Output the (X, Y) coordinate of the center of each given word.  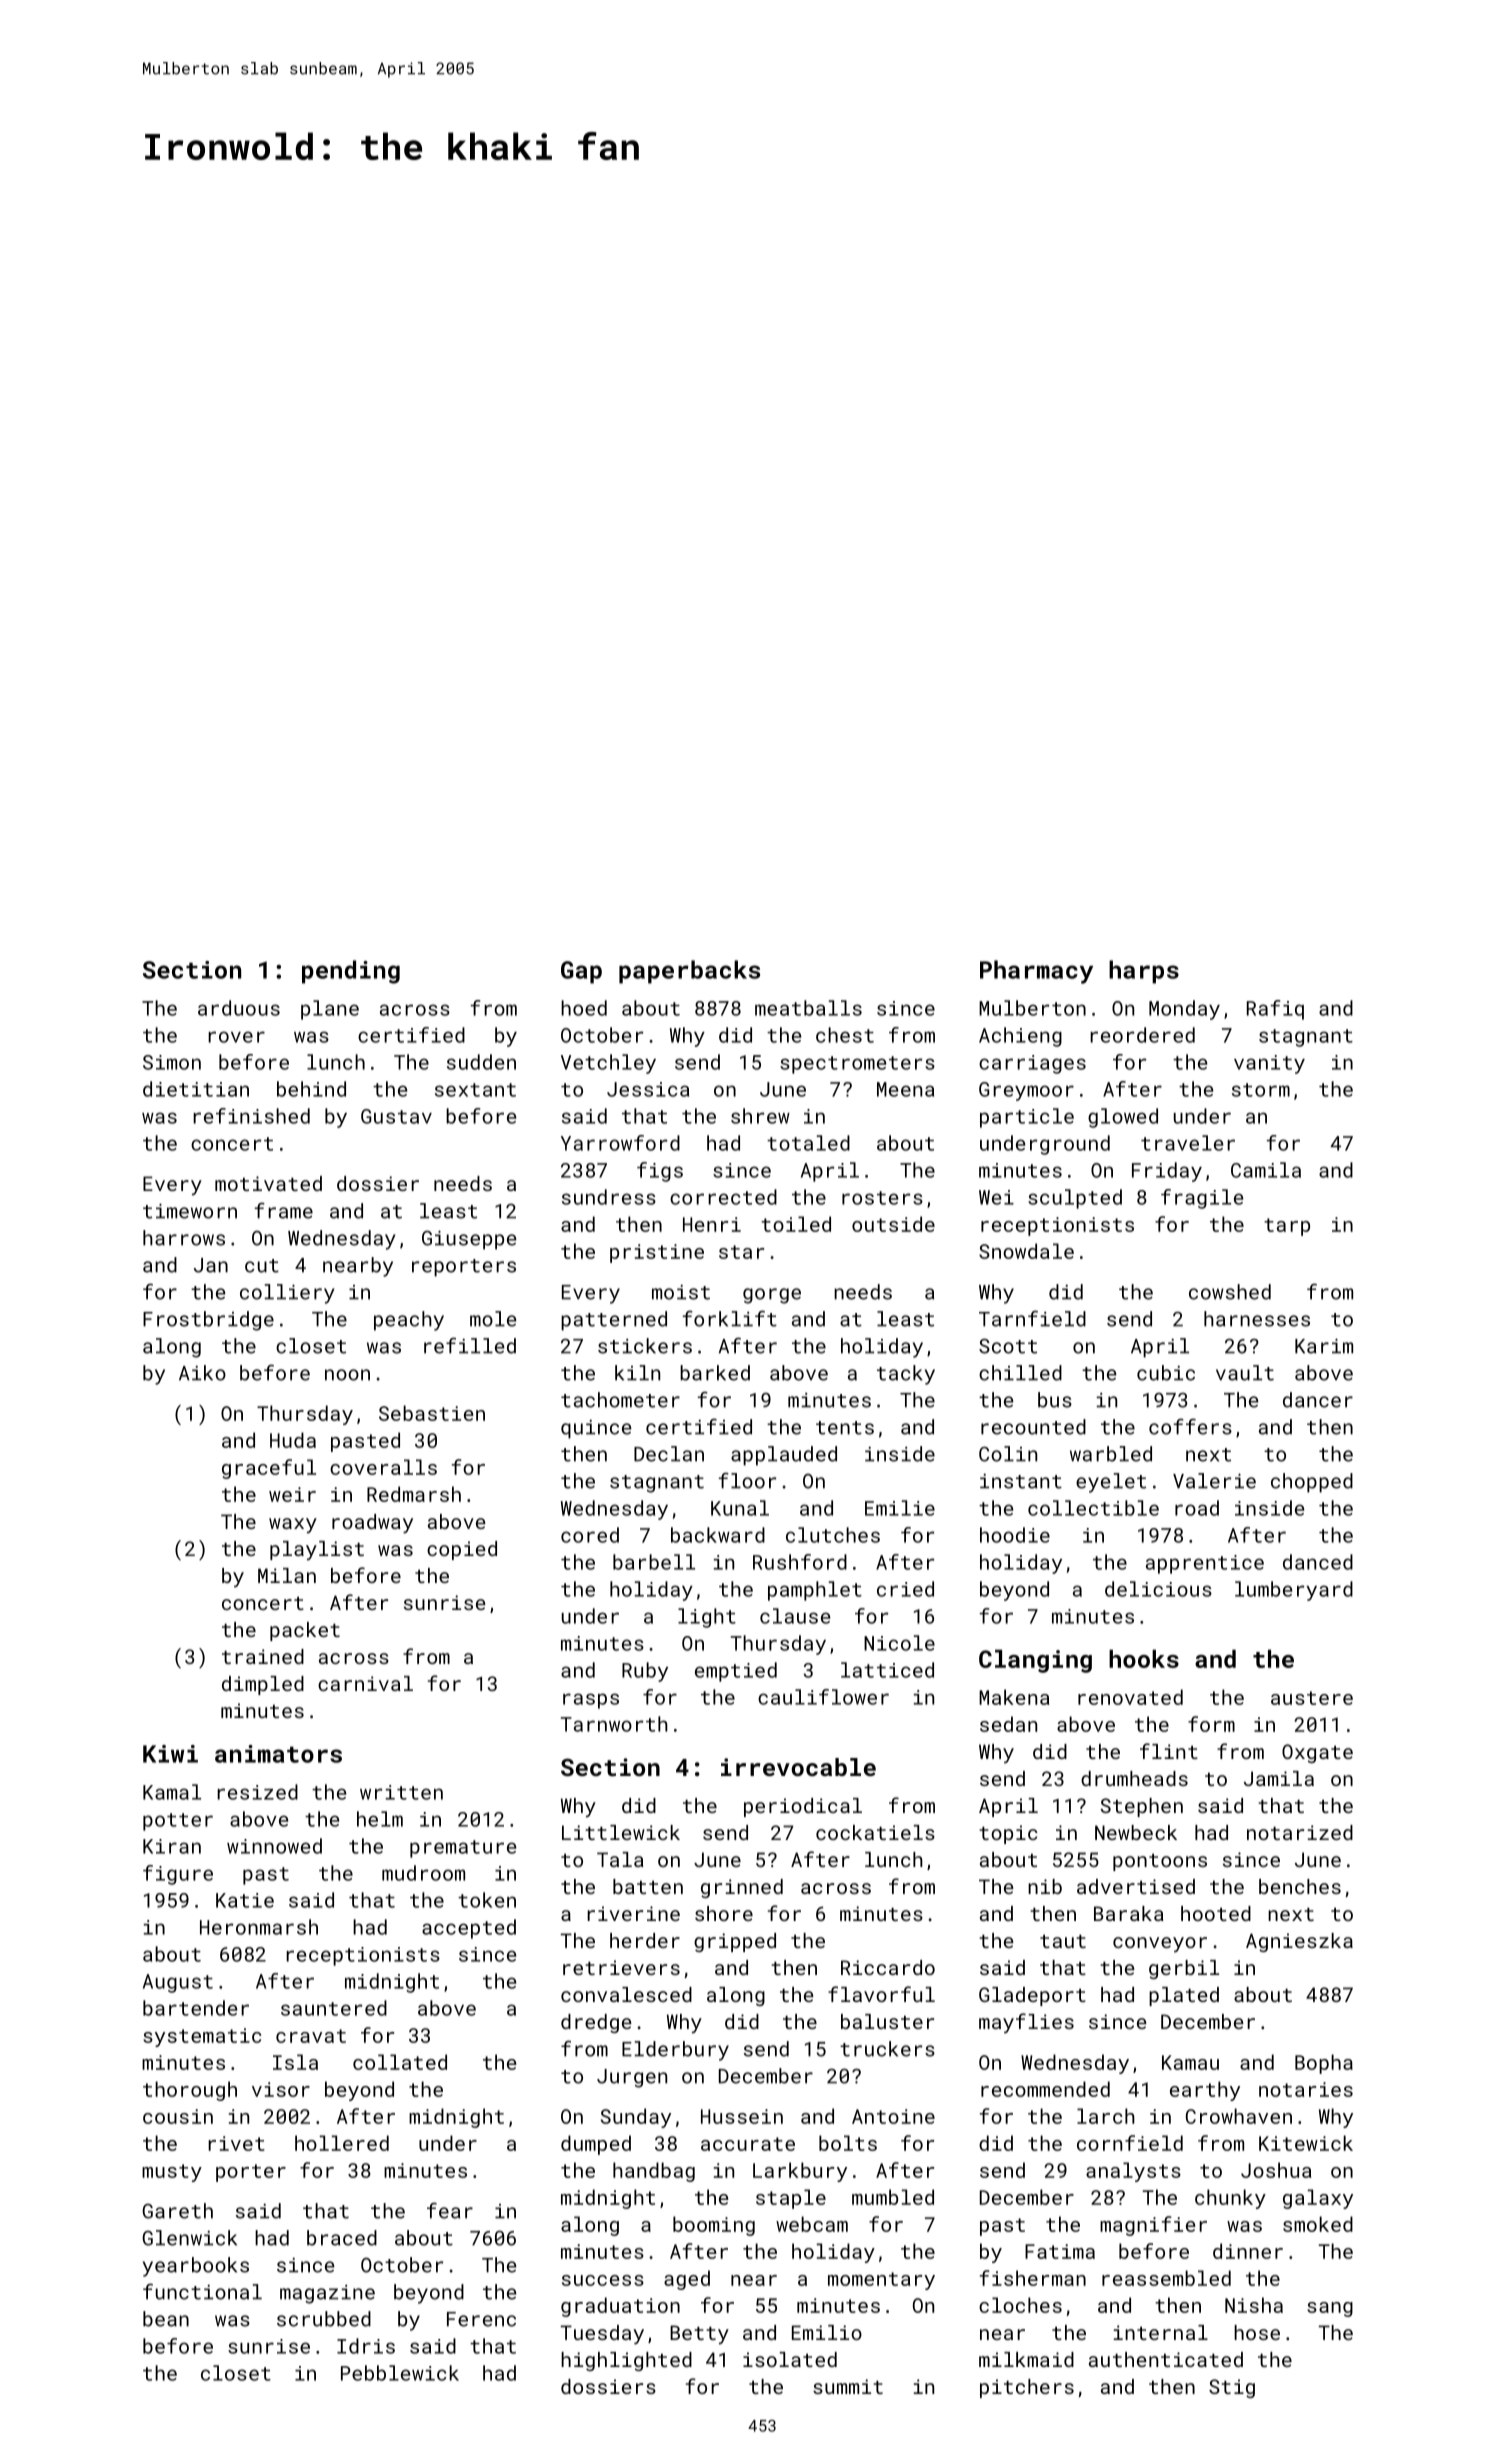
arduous (239, 1008)
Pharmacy (1036, 972)
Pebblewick (400, 2373)
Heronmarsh (259, 1927)
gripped (735, 1942)
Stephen (1141, 1807)
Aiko (202, 1373)
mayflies (1026, 2023)
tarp (1287, 1227)
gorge (772, 1296)
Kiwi (170, 1754)
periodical (803, 1807)
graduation (620, 2307)
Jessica (648, 1089)
